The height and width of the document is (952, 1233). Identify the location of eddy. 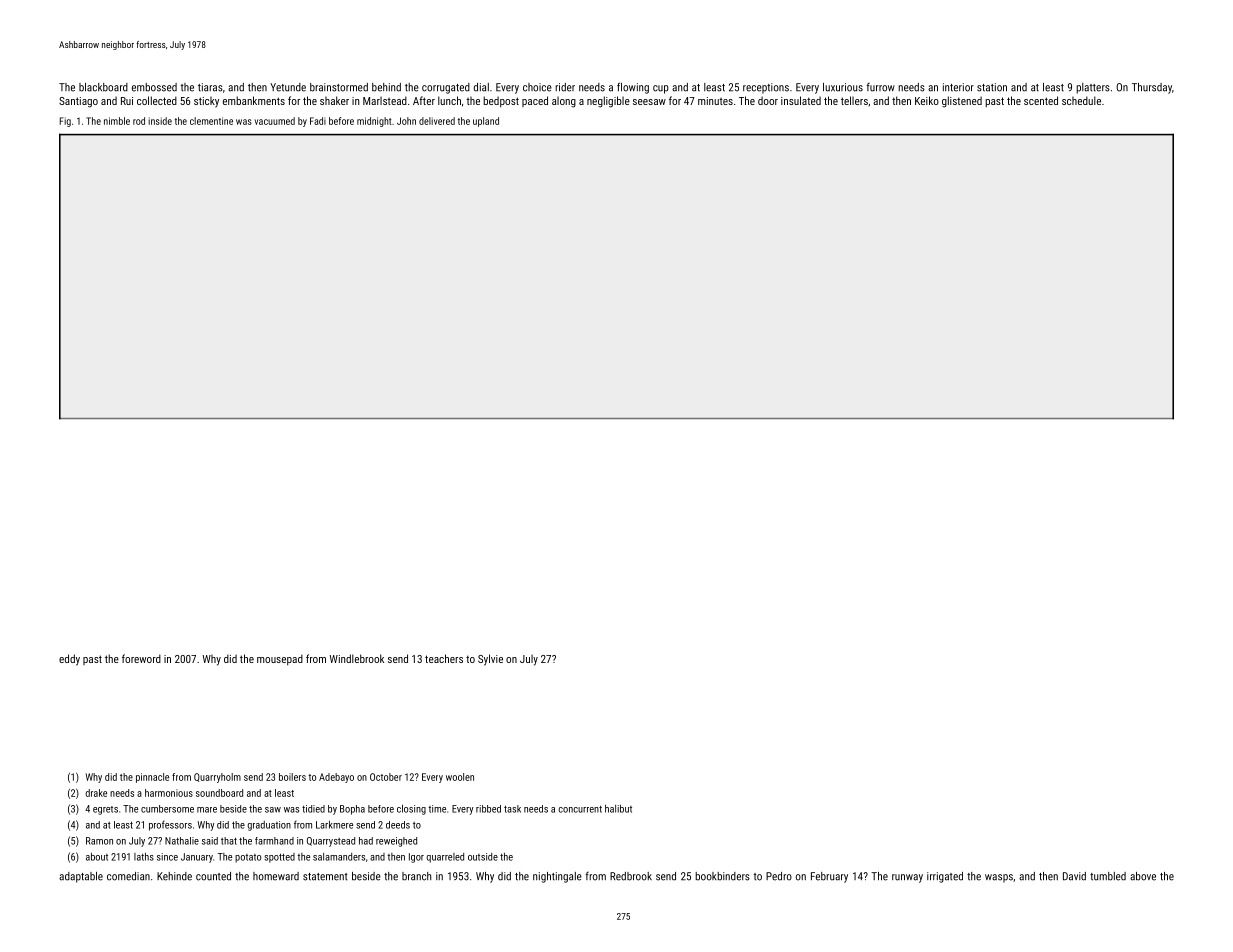
(69, 660).
